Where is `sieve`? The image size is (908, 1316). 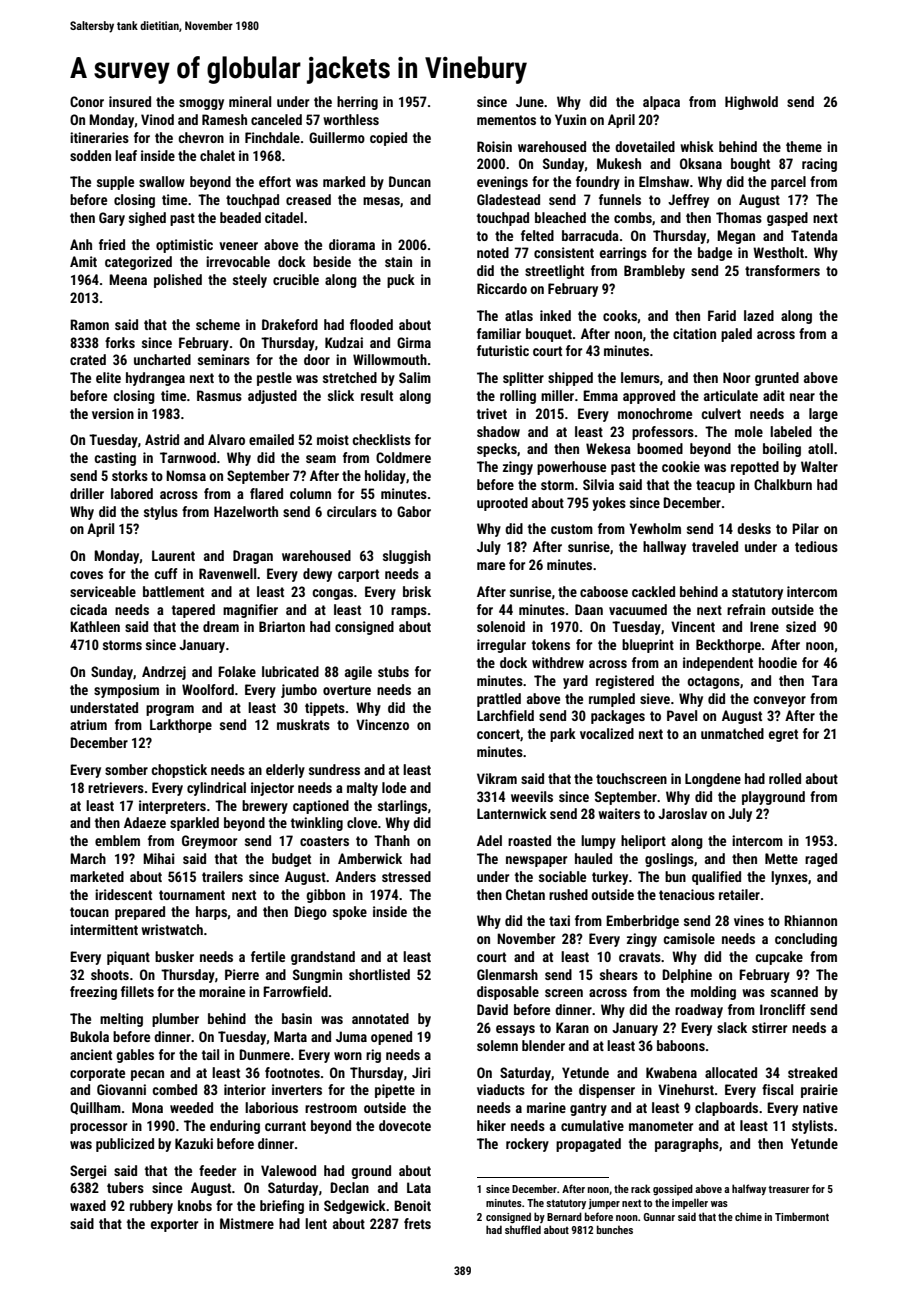 sieve is located at coordinates (655, 698).
